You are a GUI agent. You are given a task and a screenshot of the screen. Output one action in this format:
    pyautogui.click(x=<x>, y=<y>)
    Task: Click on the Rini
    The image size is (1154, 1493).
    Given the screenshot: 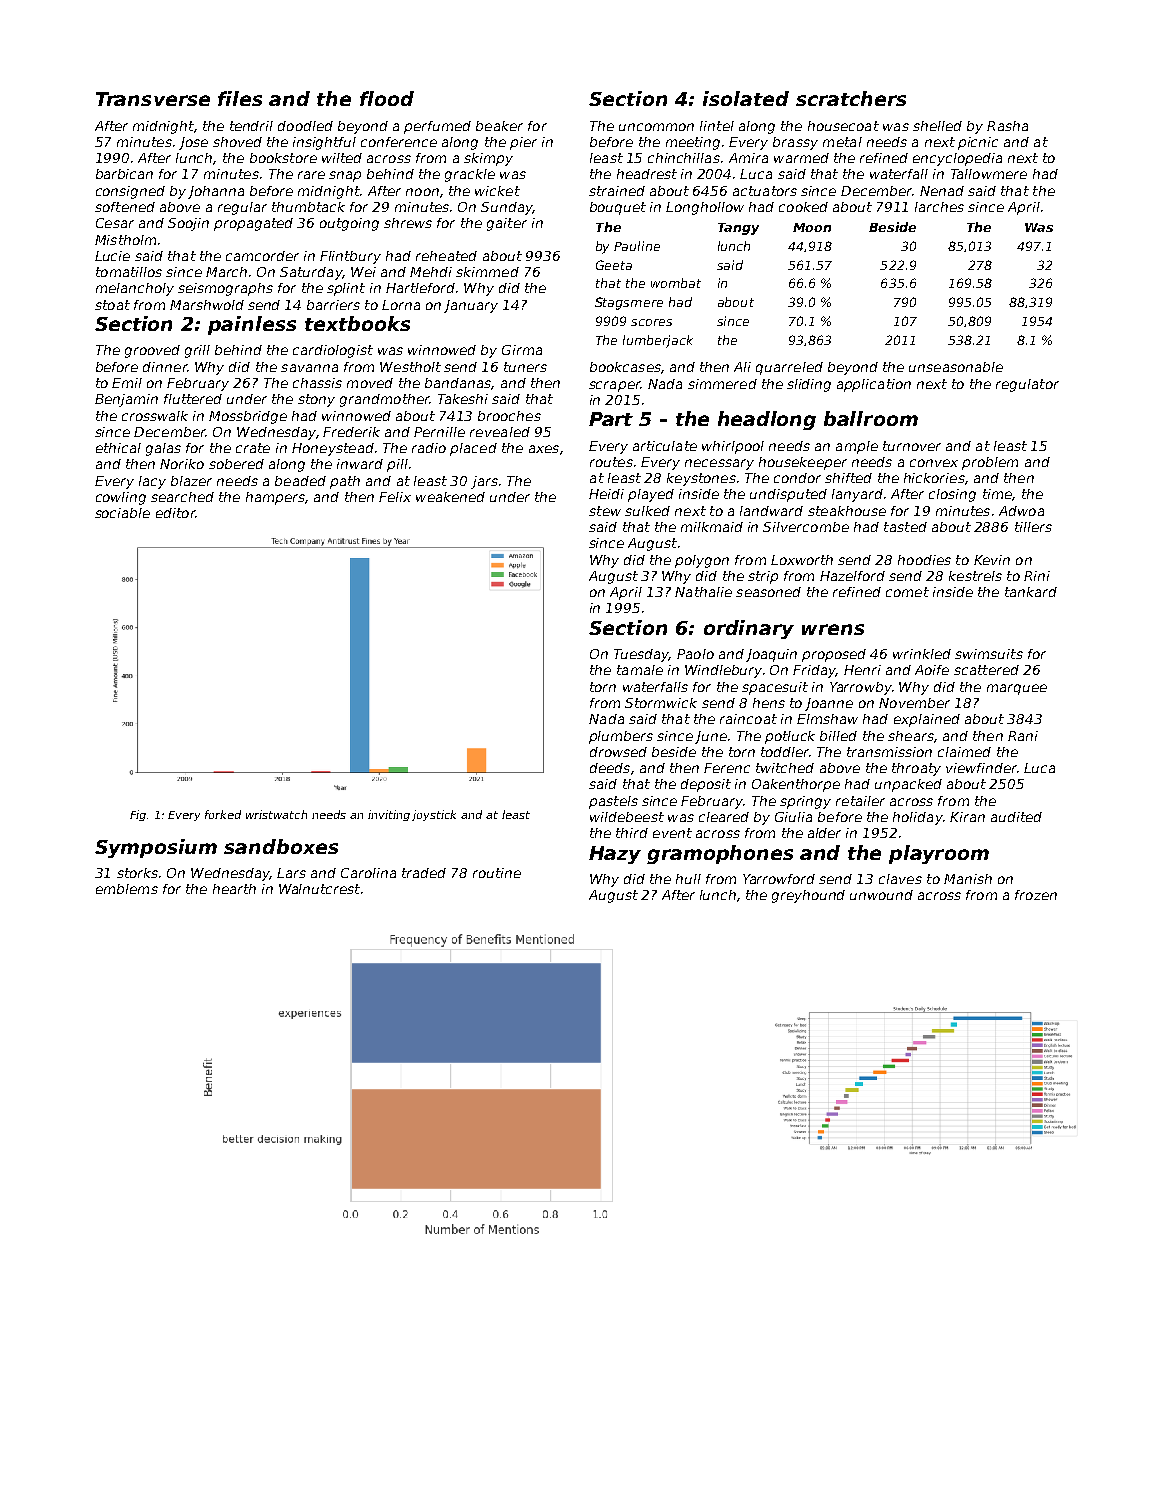 What is the action you would take?
    pyautogui.click(x=1037, y=576)
